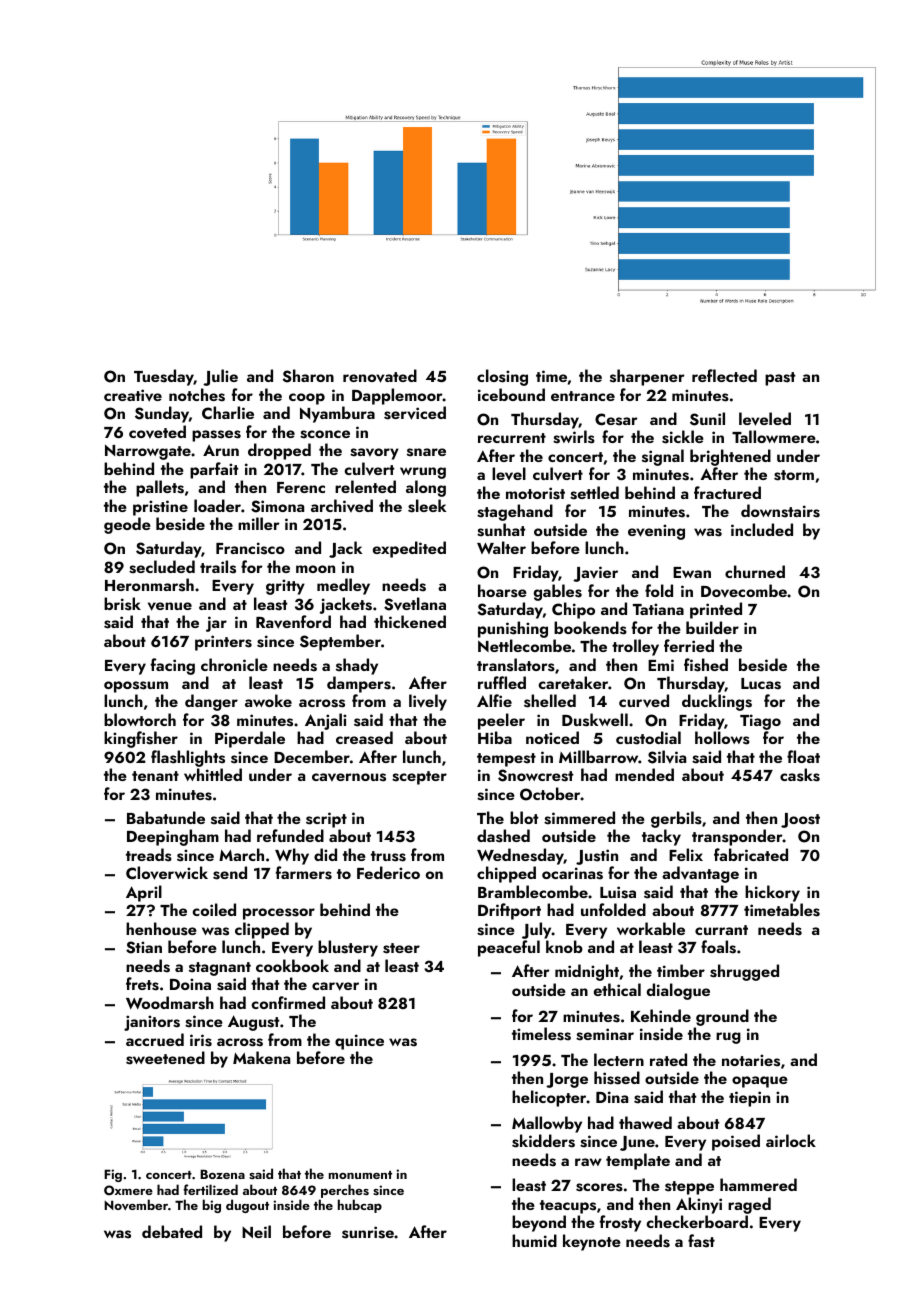 This image has width=924, height=1308. Describe the element at coordinates (214, 470) in the image. I see `parfait` at that location.
